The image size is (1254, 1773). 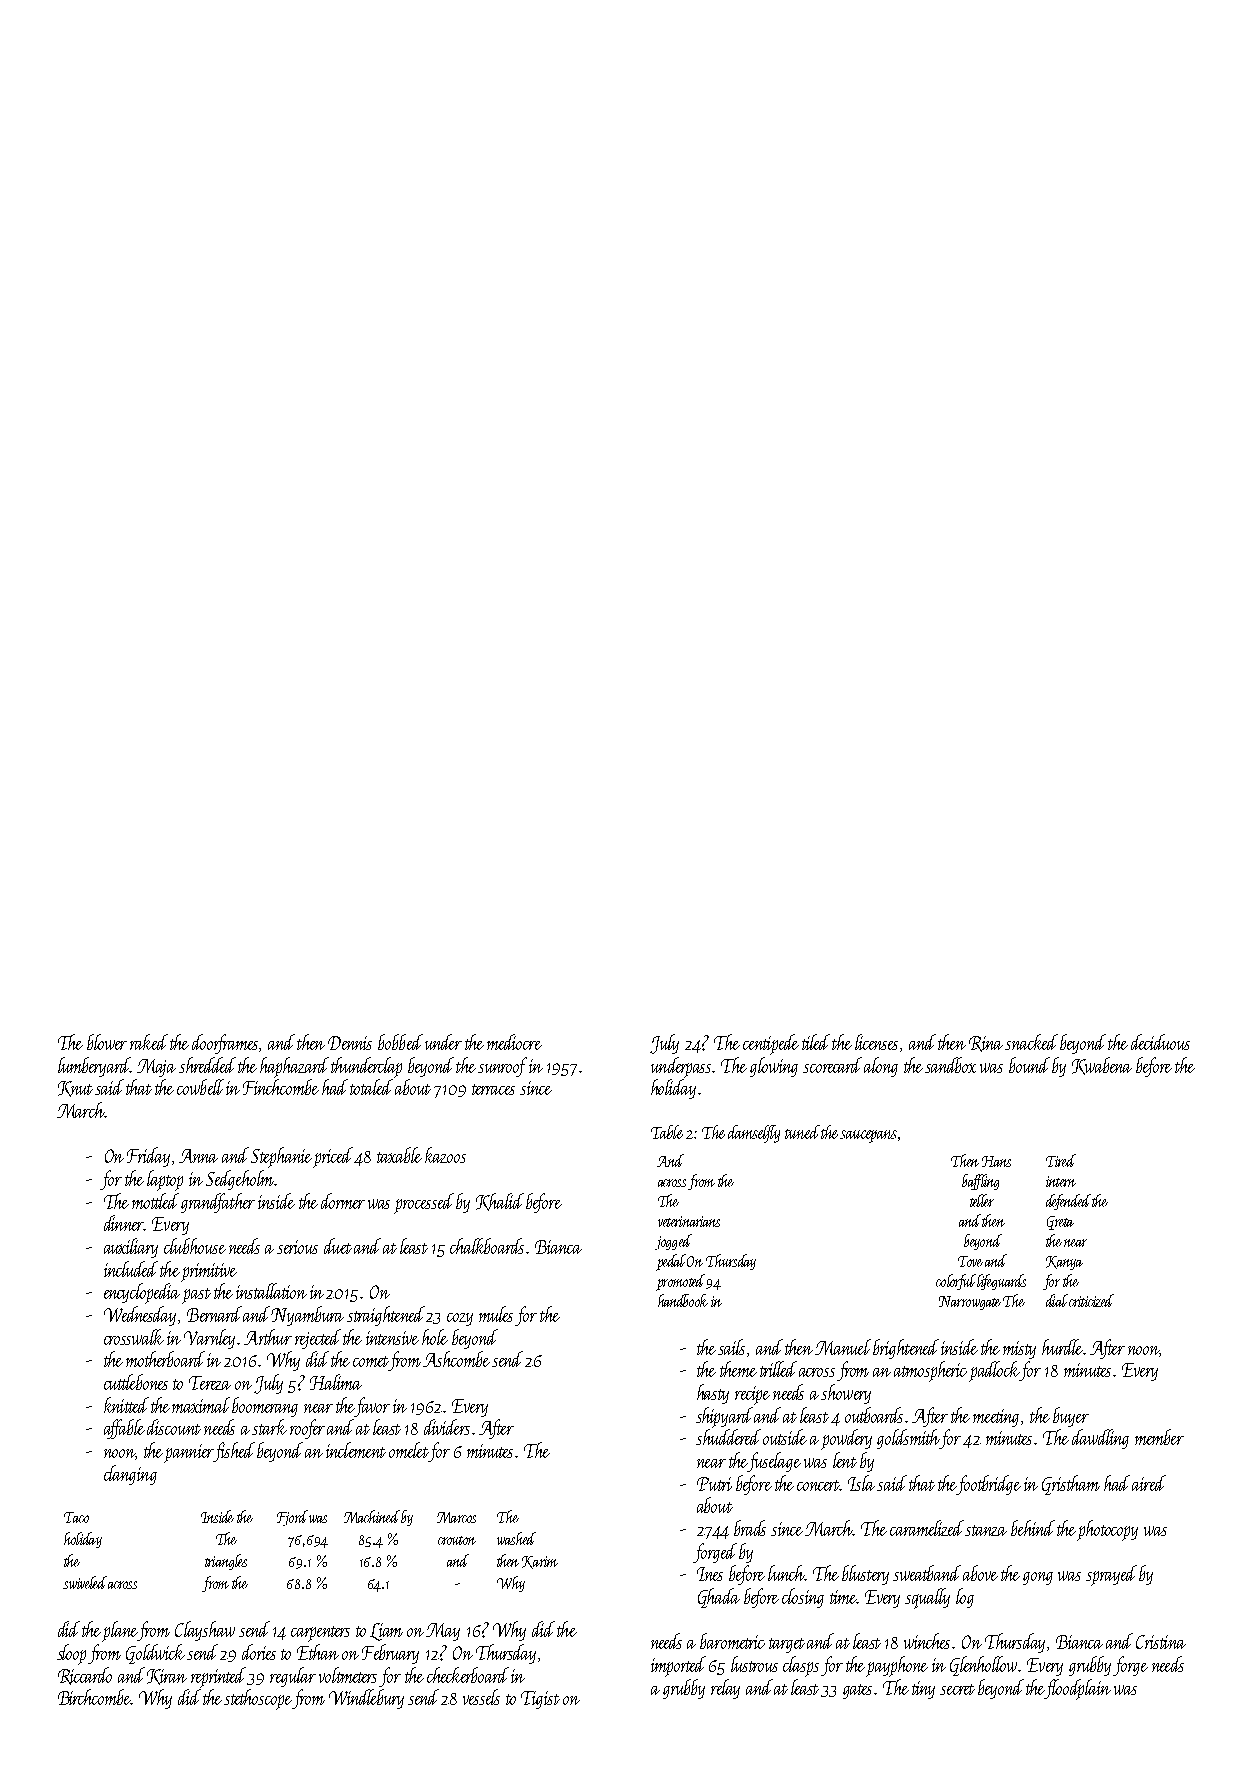 What do you see at coordinates (226, 1044) in the document?
I see `doorframes` at bounding box center [226, 1044].
